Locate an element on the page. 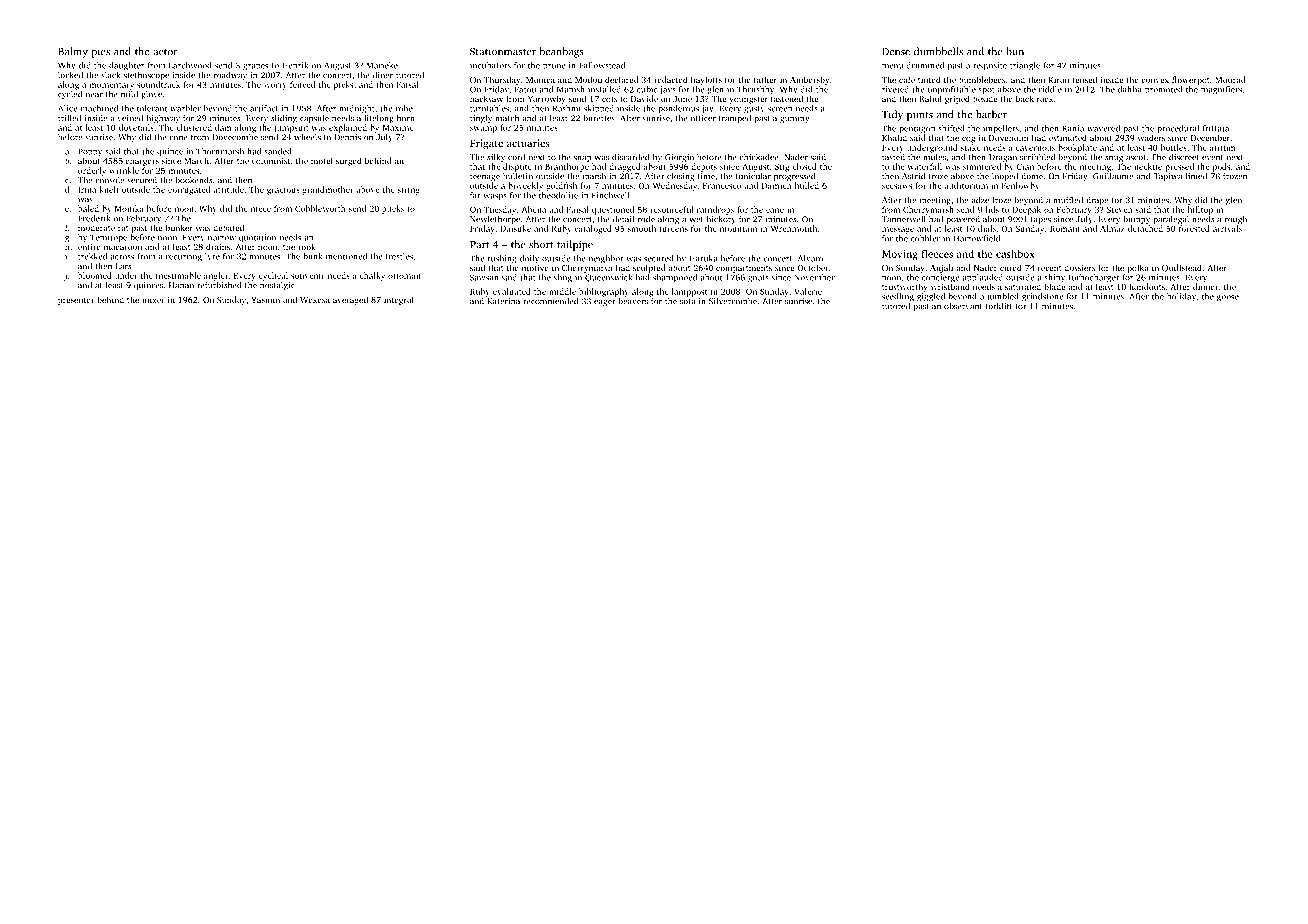 This document has width=1308, height=924. fenced is located at coordinates (302, 84).
